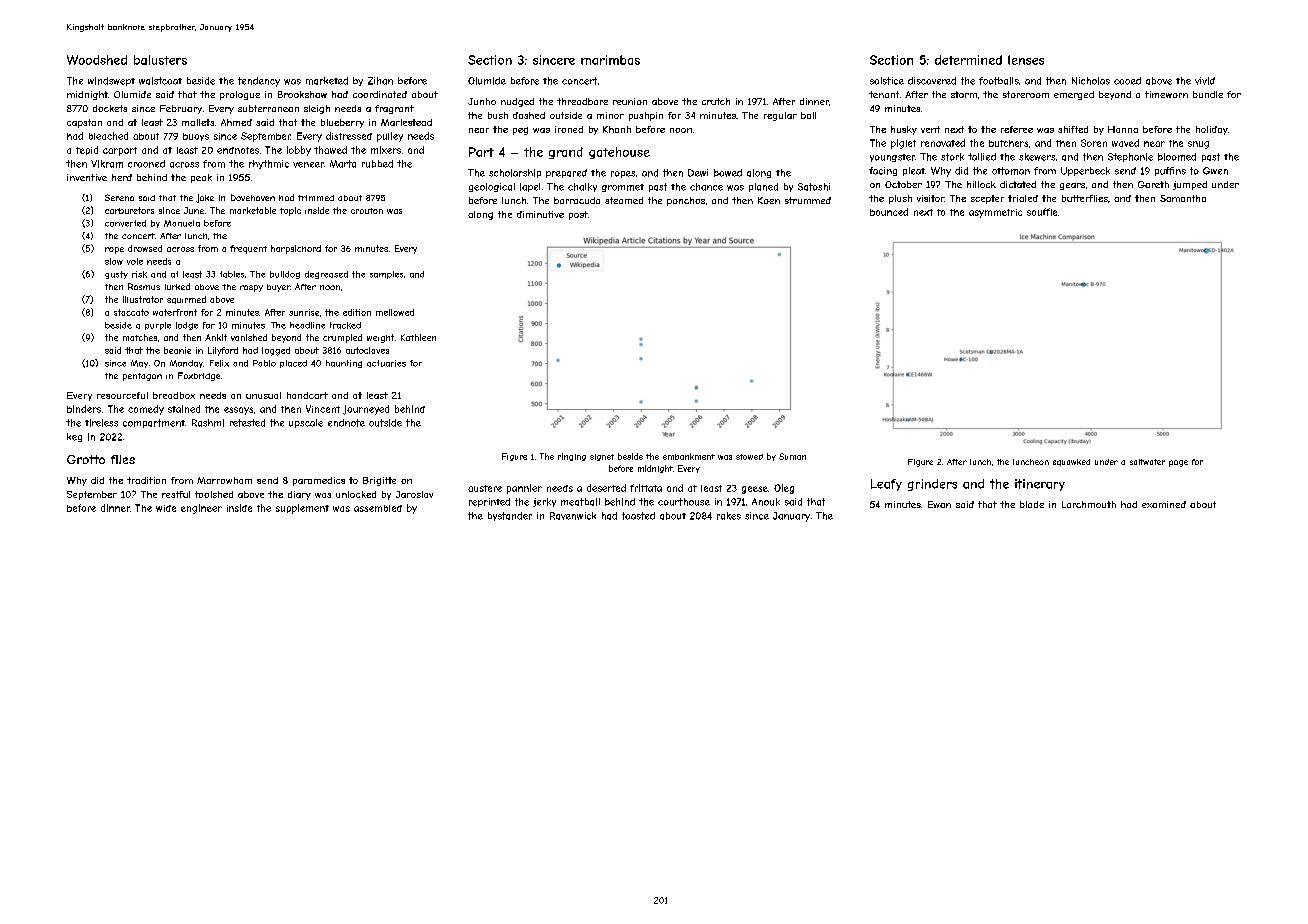 The width and height of the screenshot is (1308, 924). Describe the element at coordinates (366, 410) in the screenshot. I see `journeyed` at that location.
